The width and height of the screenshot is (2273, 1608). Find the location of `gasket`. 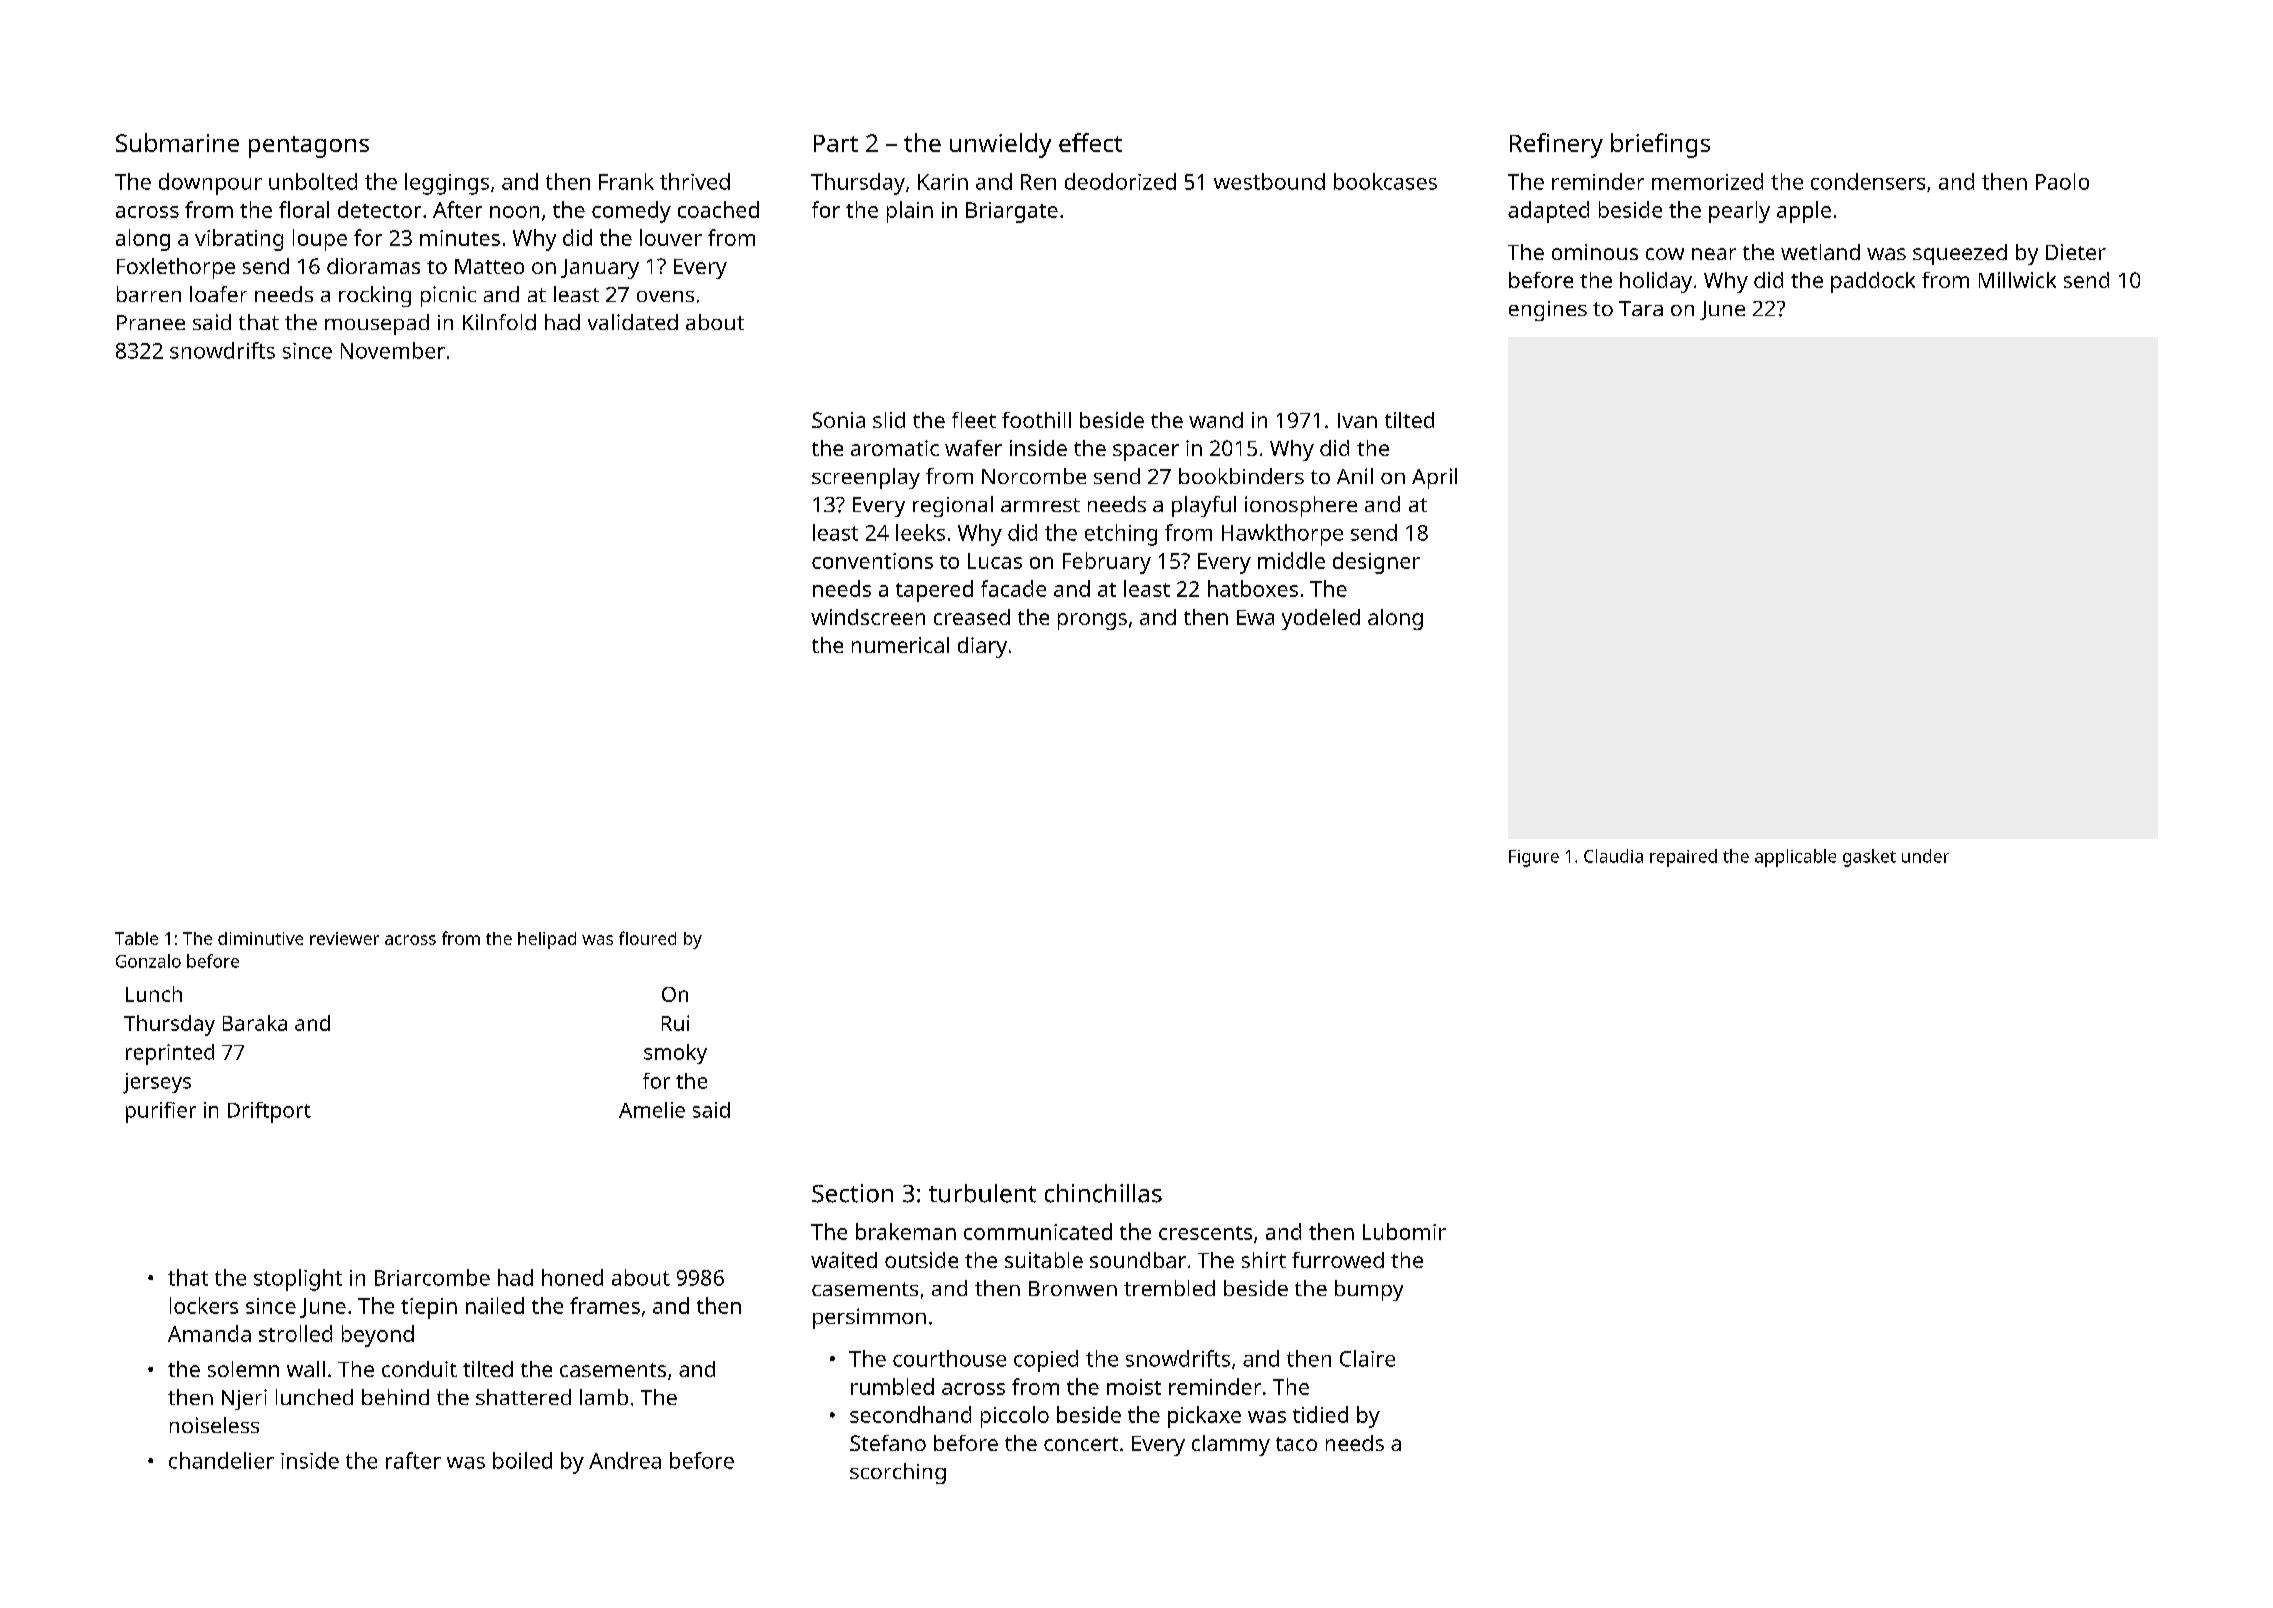

gasket is located at coordinates (1869, 858).
